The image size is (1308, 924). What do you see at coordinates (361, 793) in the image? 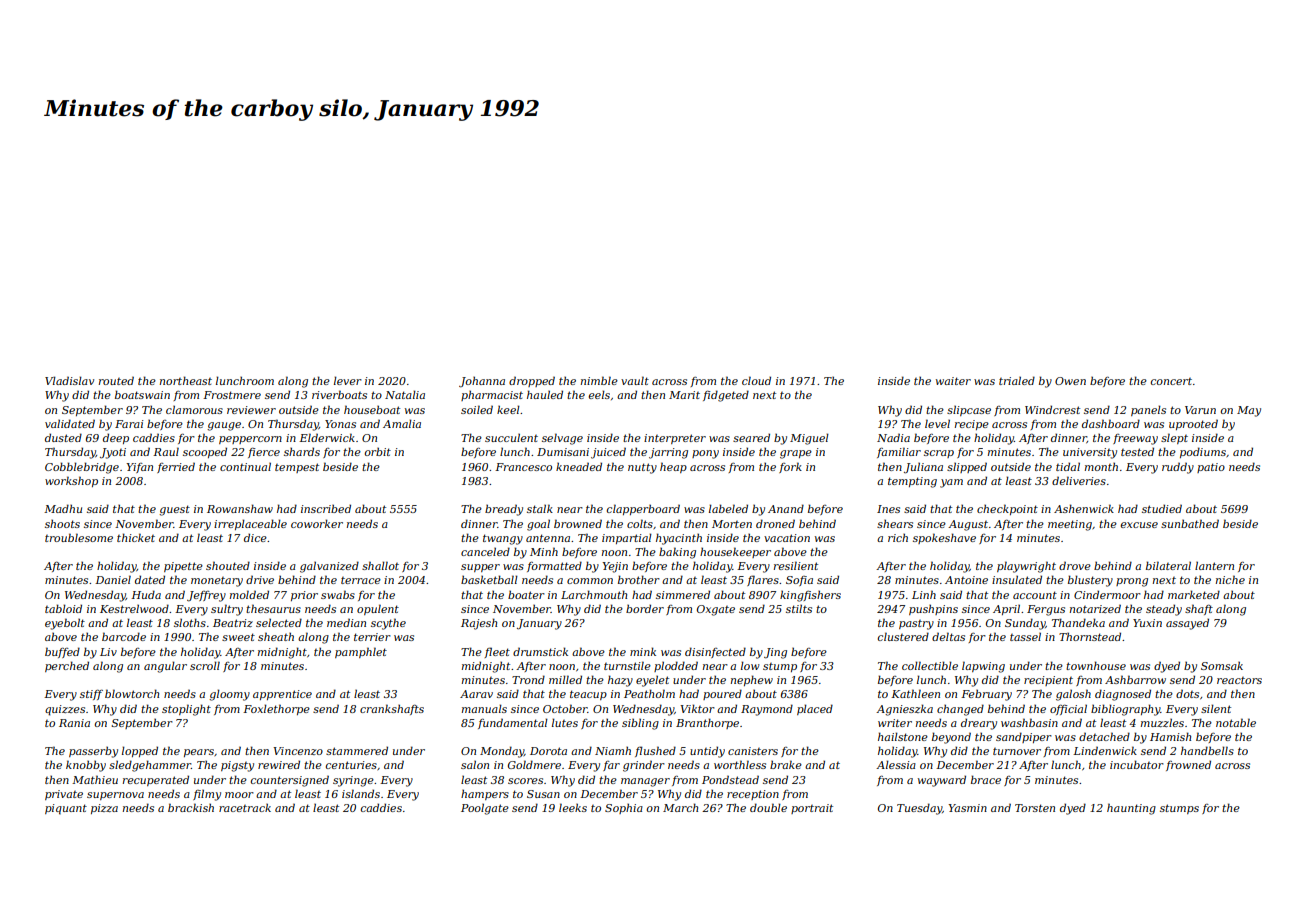
I see `islands` at bounding box center [361, 793].
